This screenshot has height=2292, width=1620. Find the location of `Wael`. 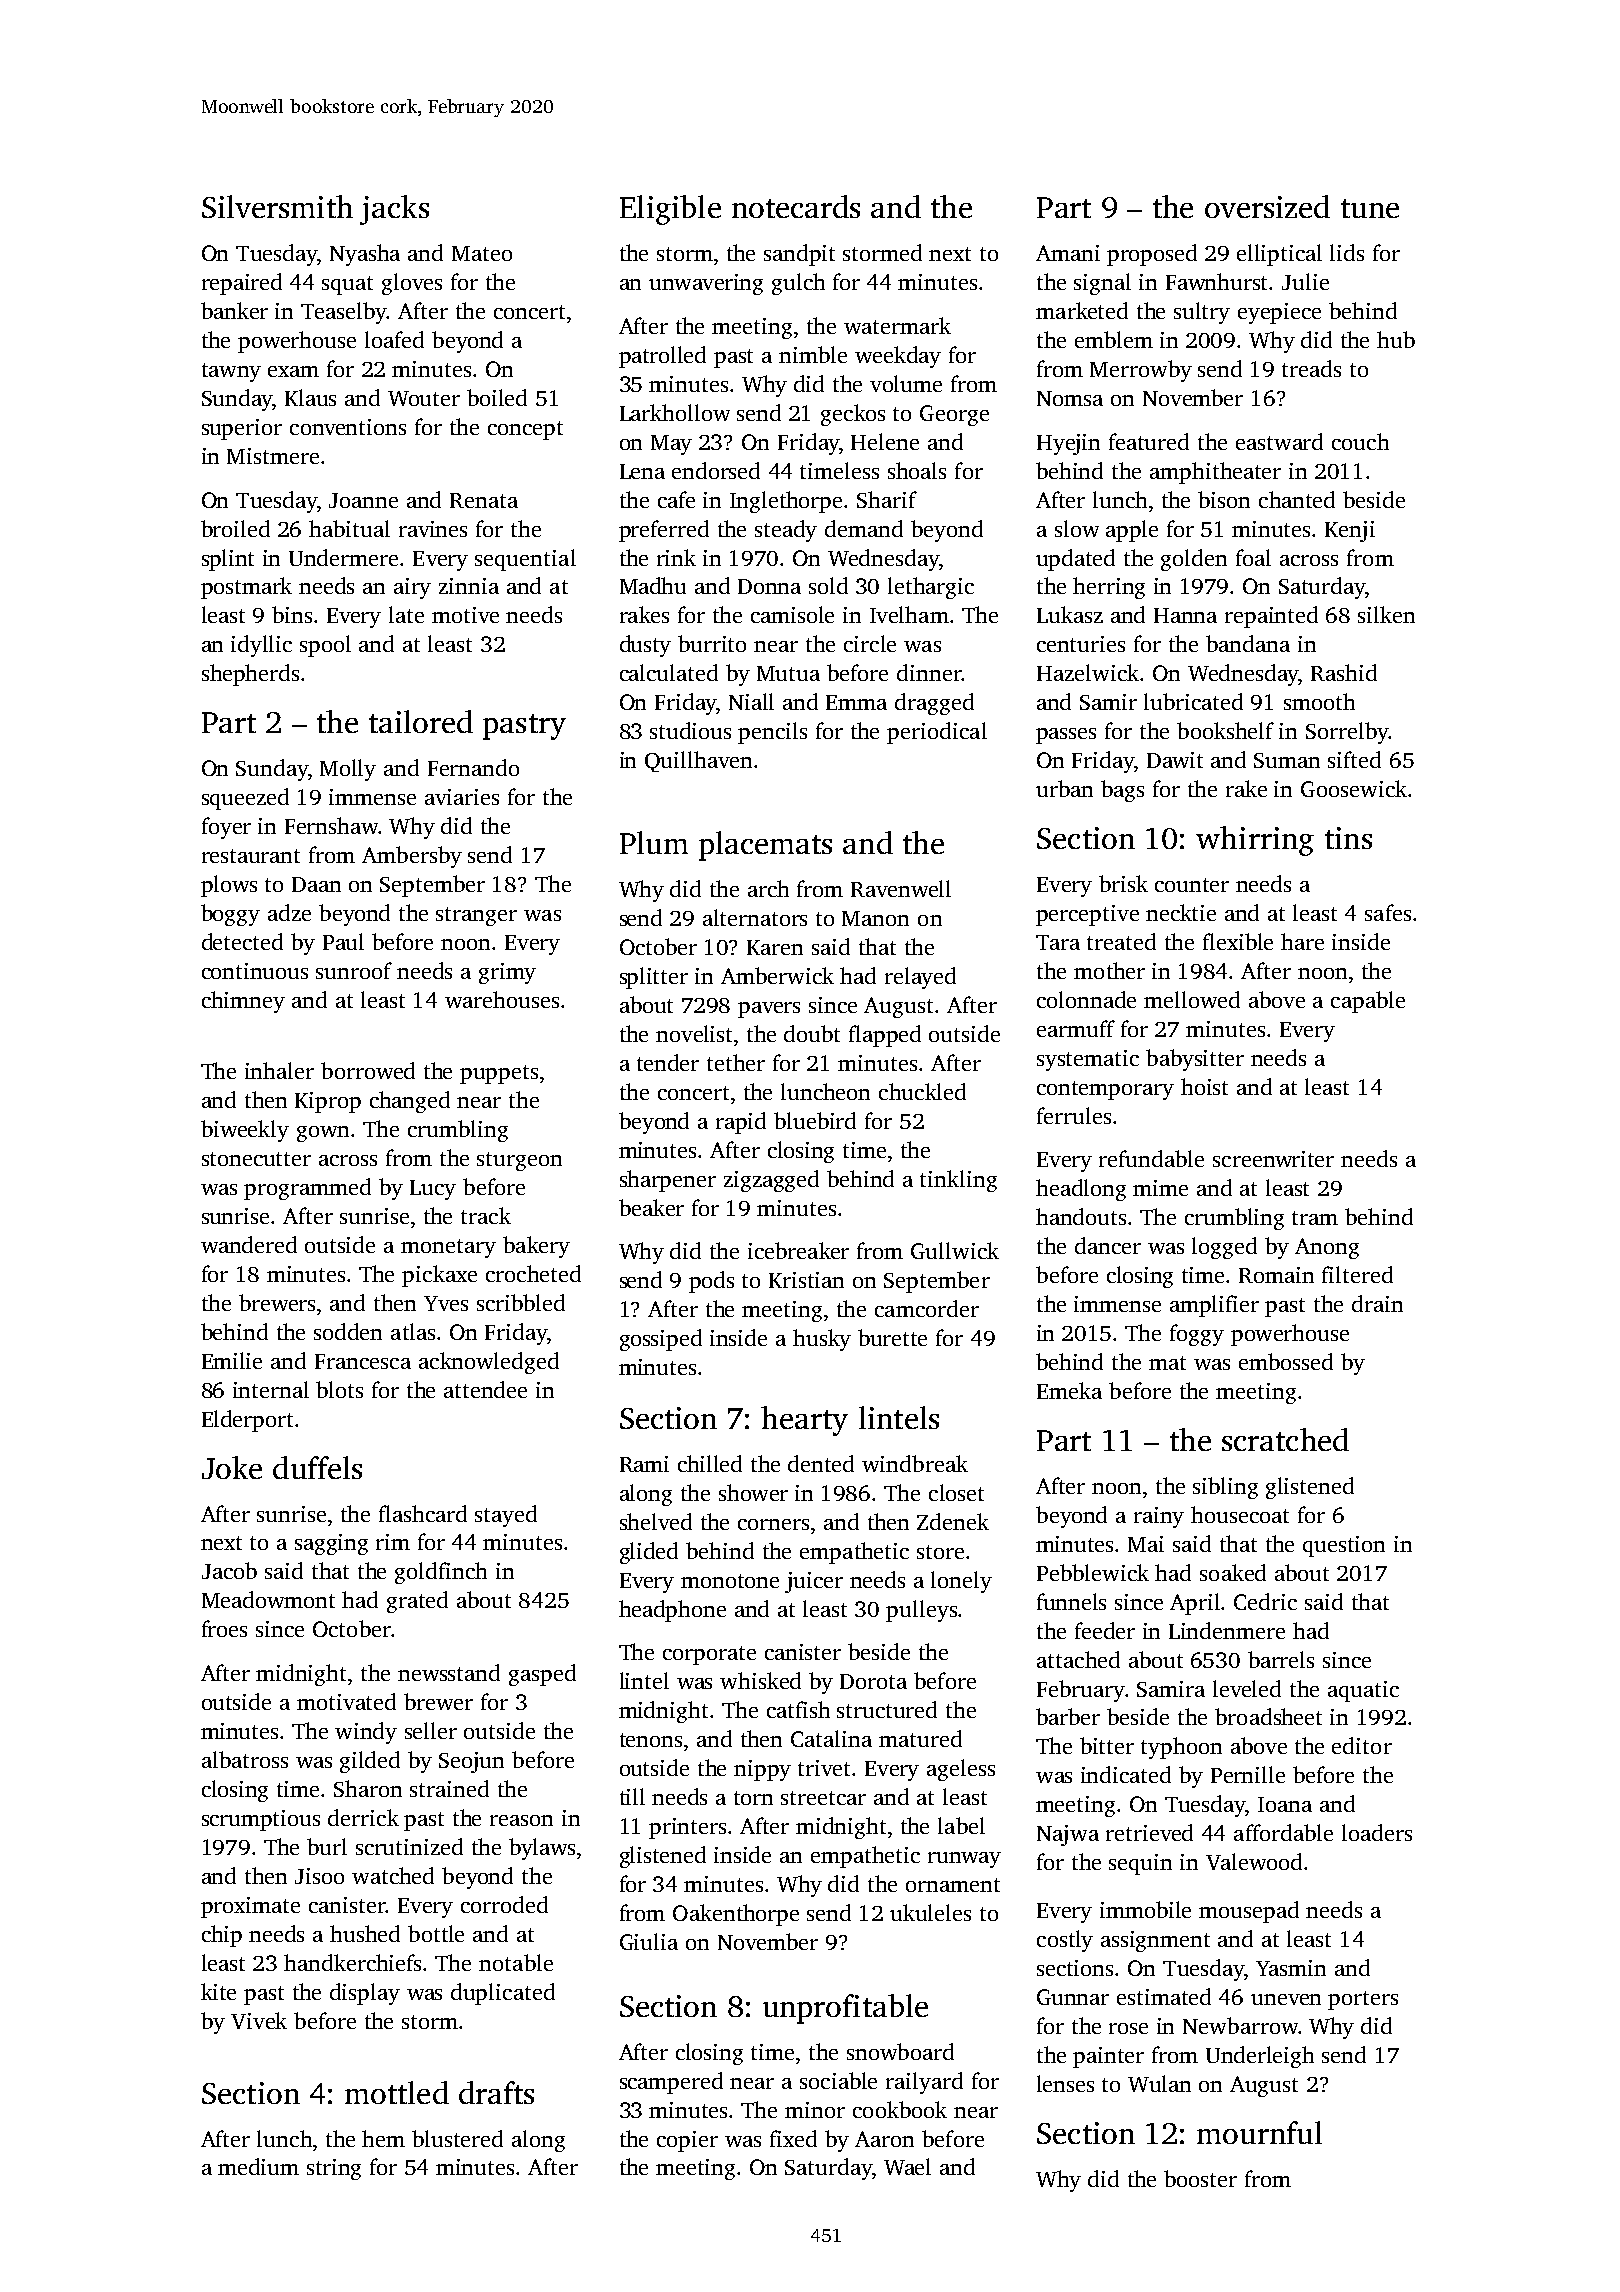

Wael is located at coordinates (907, 2166).
